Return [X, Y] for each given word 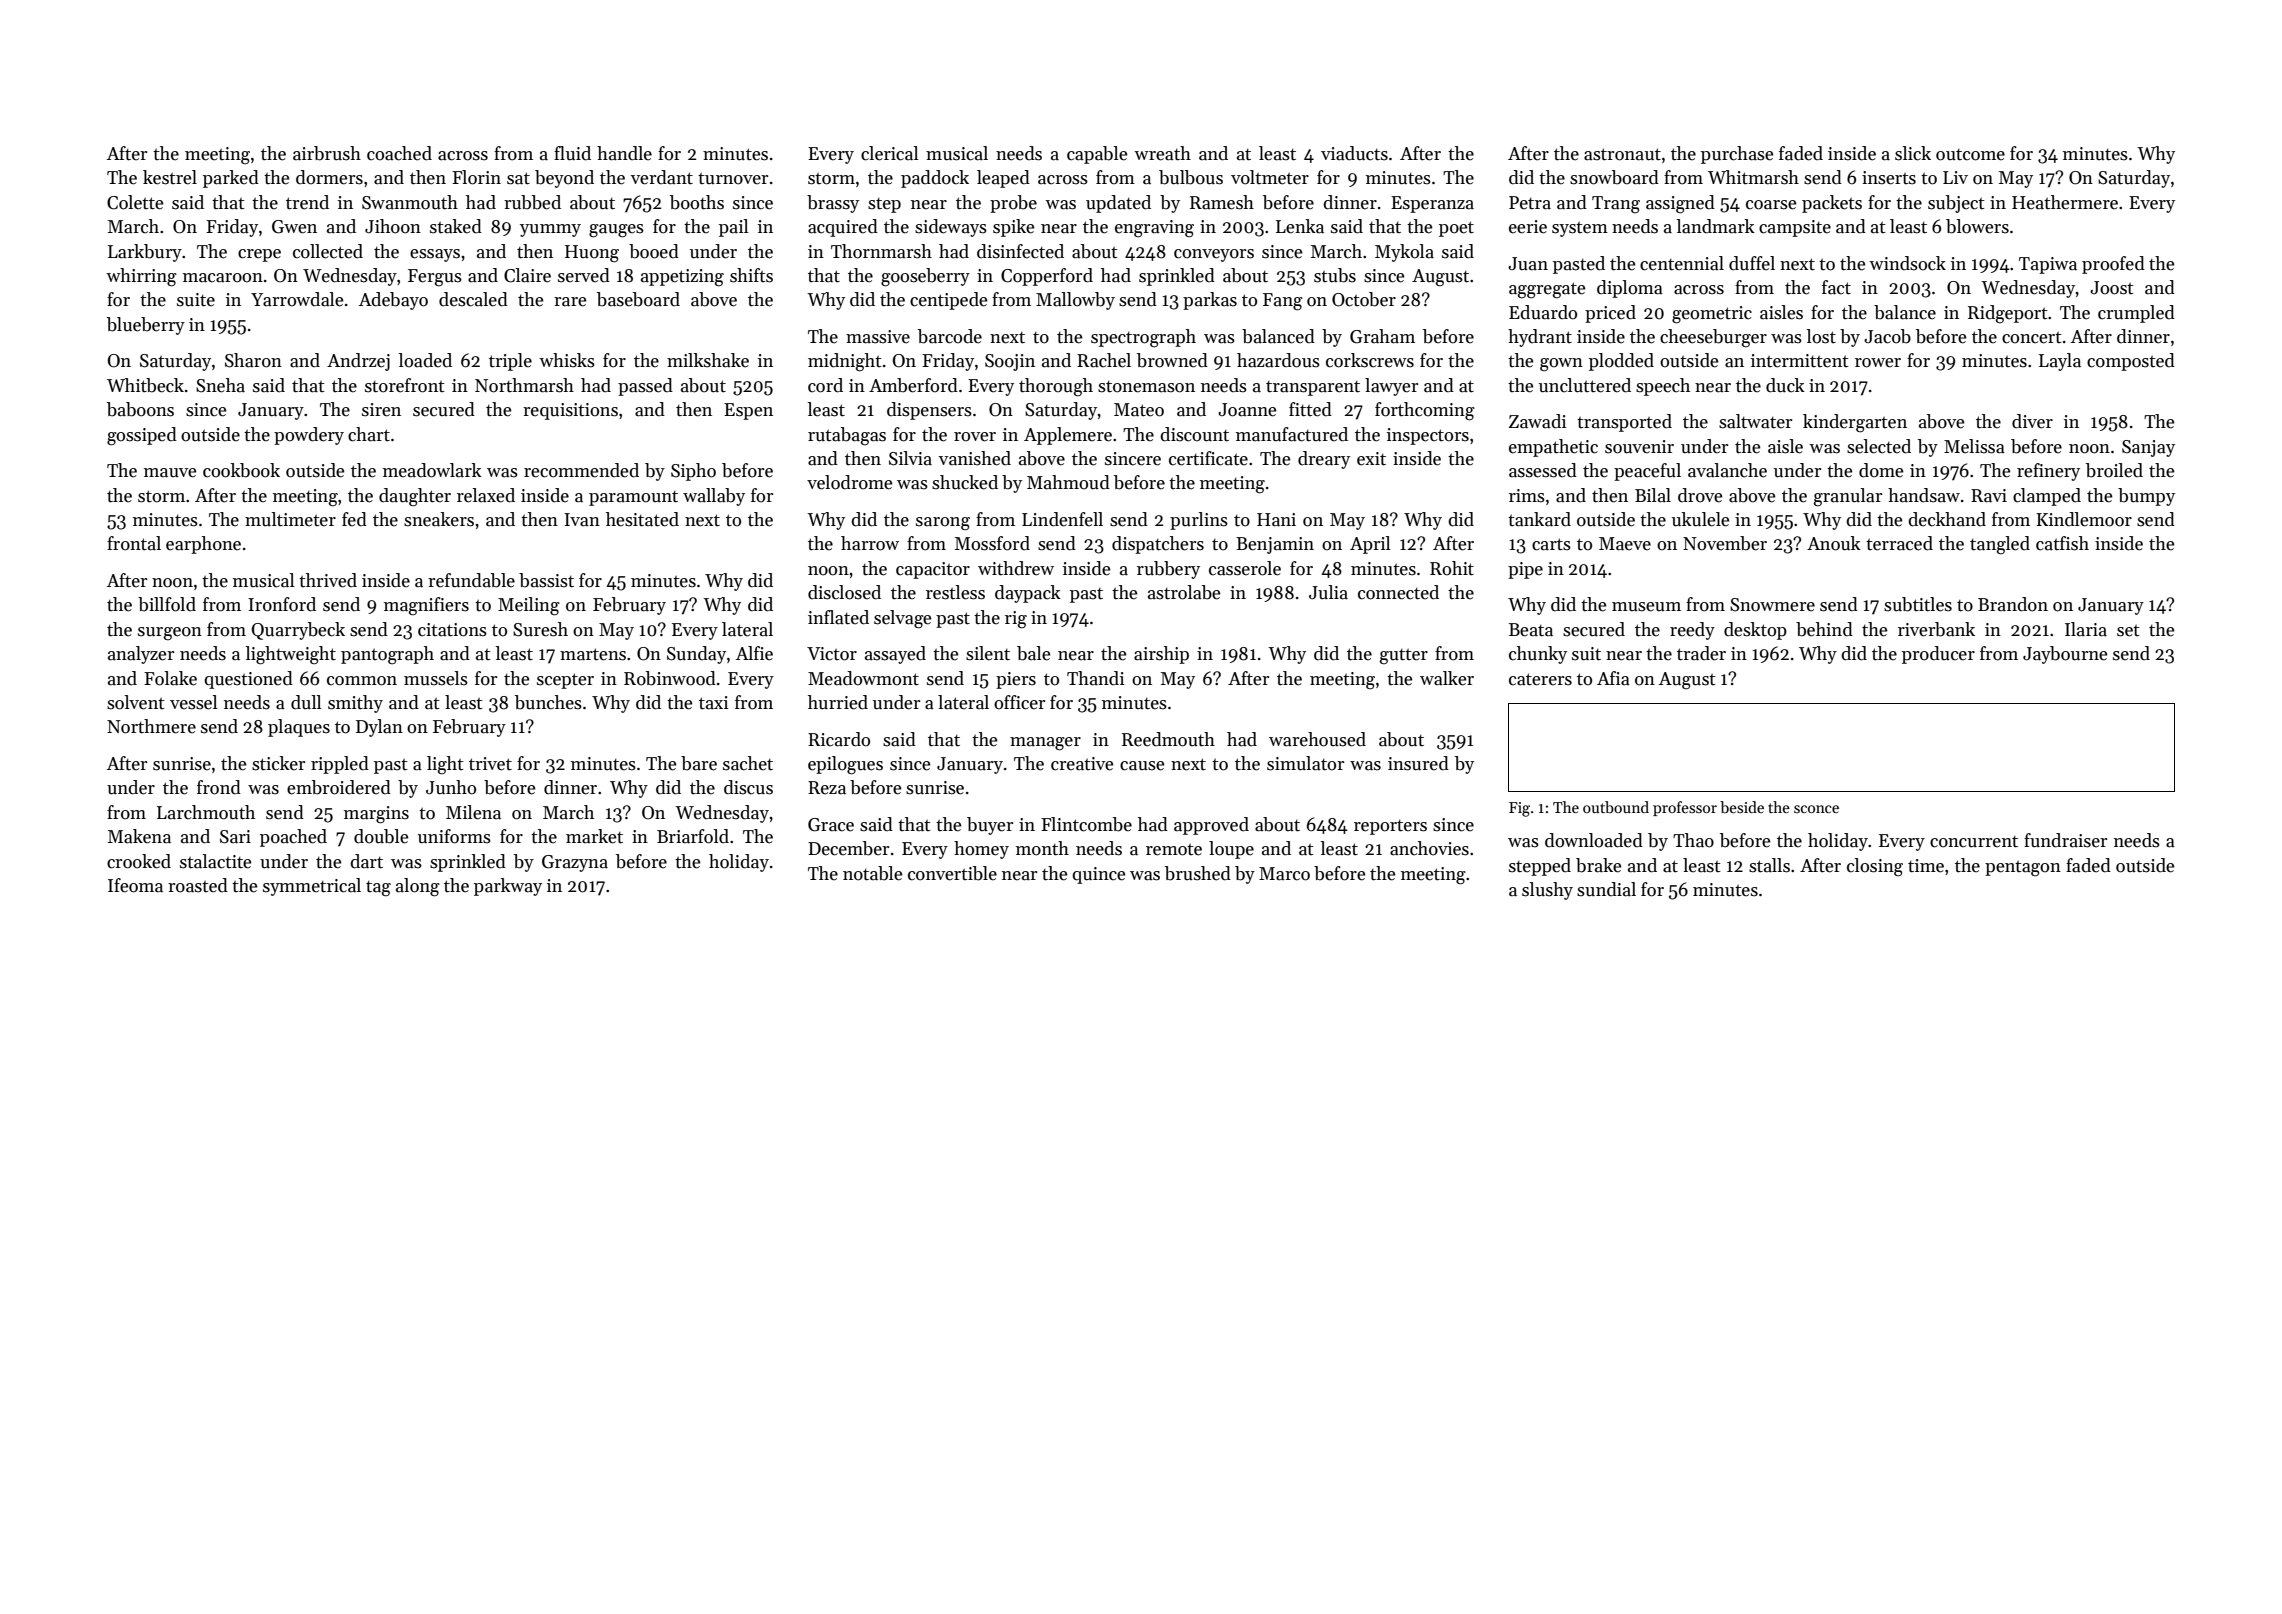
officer [1019, 702]
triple [510, 362]
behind [1824, 629]
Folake [170, 678]
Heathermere [2065, 202]
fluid [572, 153]
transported [1624, 423]
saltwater [1755, 421]
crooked [139, 861]
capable [1097, 155]
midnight [845, 362]
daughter [415, 497]
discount [1194, 434]
